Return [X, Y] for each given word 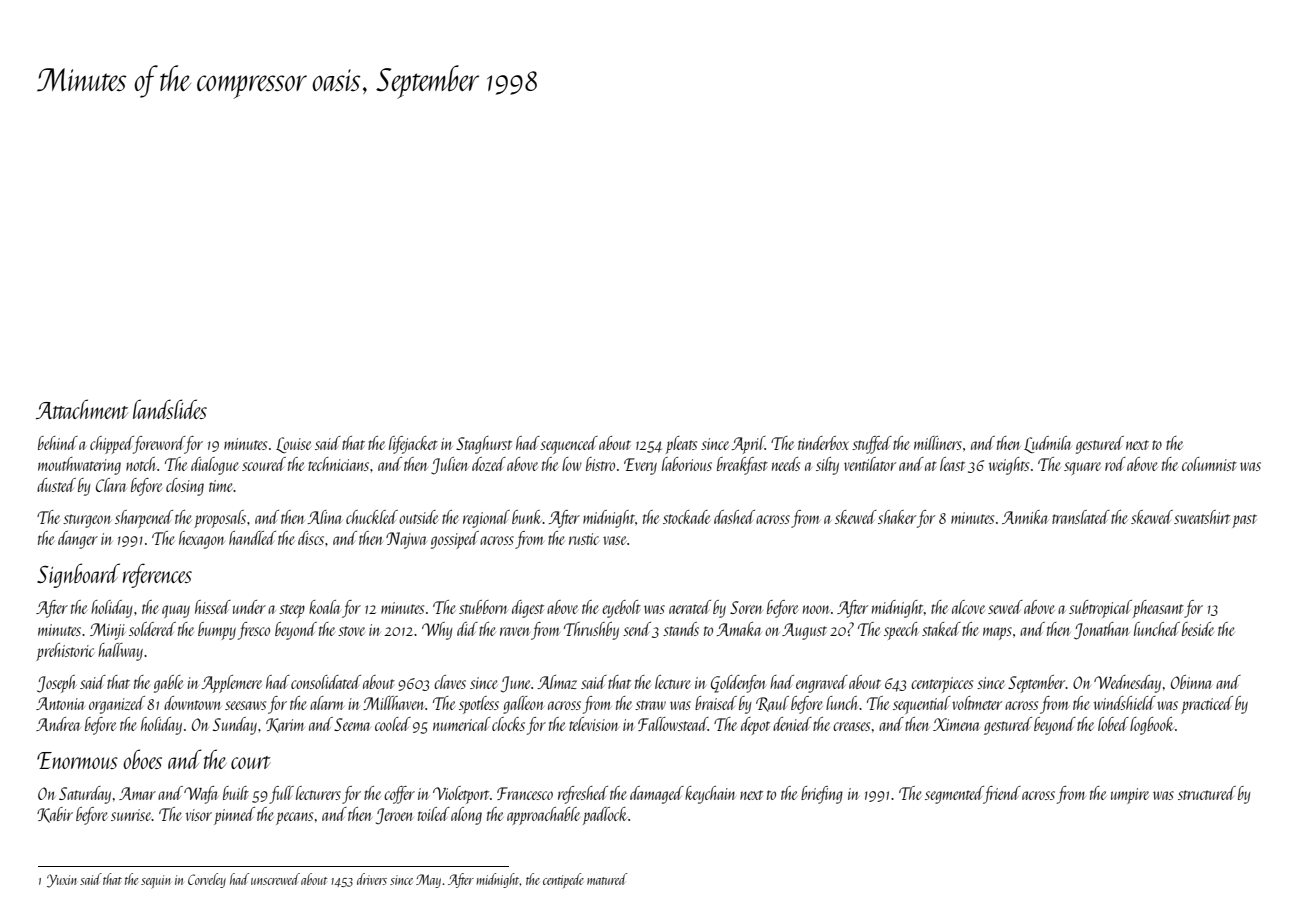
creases [851, 726]
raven [515, 631]
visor [199, 815]
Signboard [78, 575]
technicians [338, 464]
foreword [159, 445]
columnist [1209, 464]
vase [614, 540]
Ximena [956, 724]
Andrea [58, 724]
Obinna [1191, 682]
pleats [681, 445]
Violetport [461, 795]
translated [1081, 517]
